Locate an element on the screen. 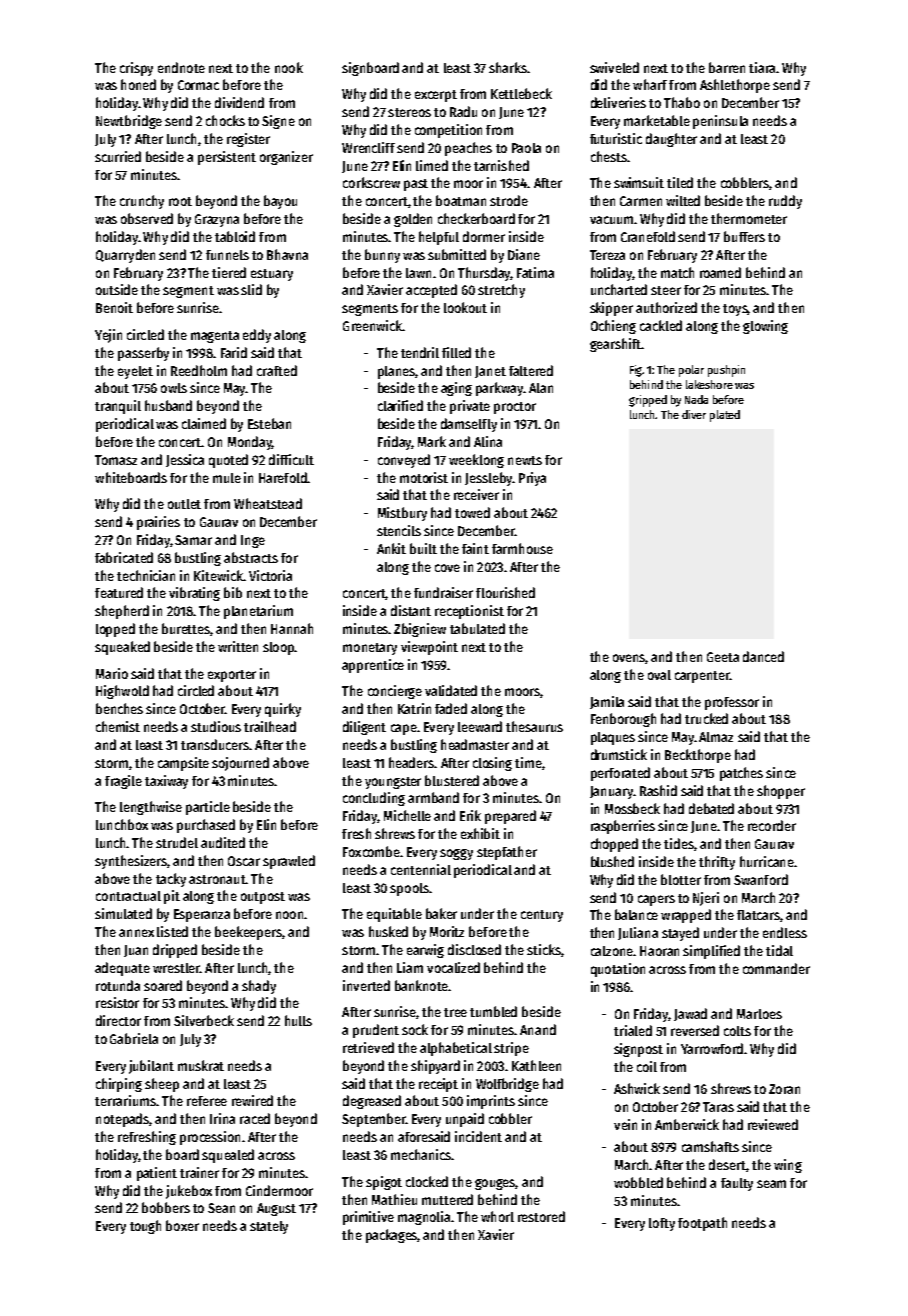  sharks is located at coordinates (508, 67).
